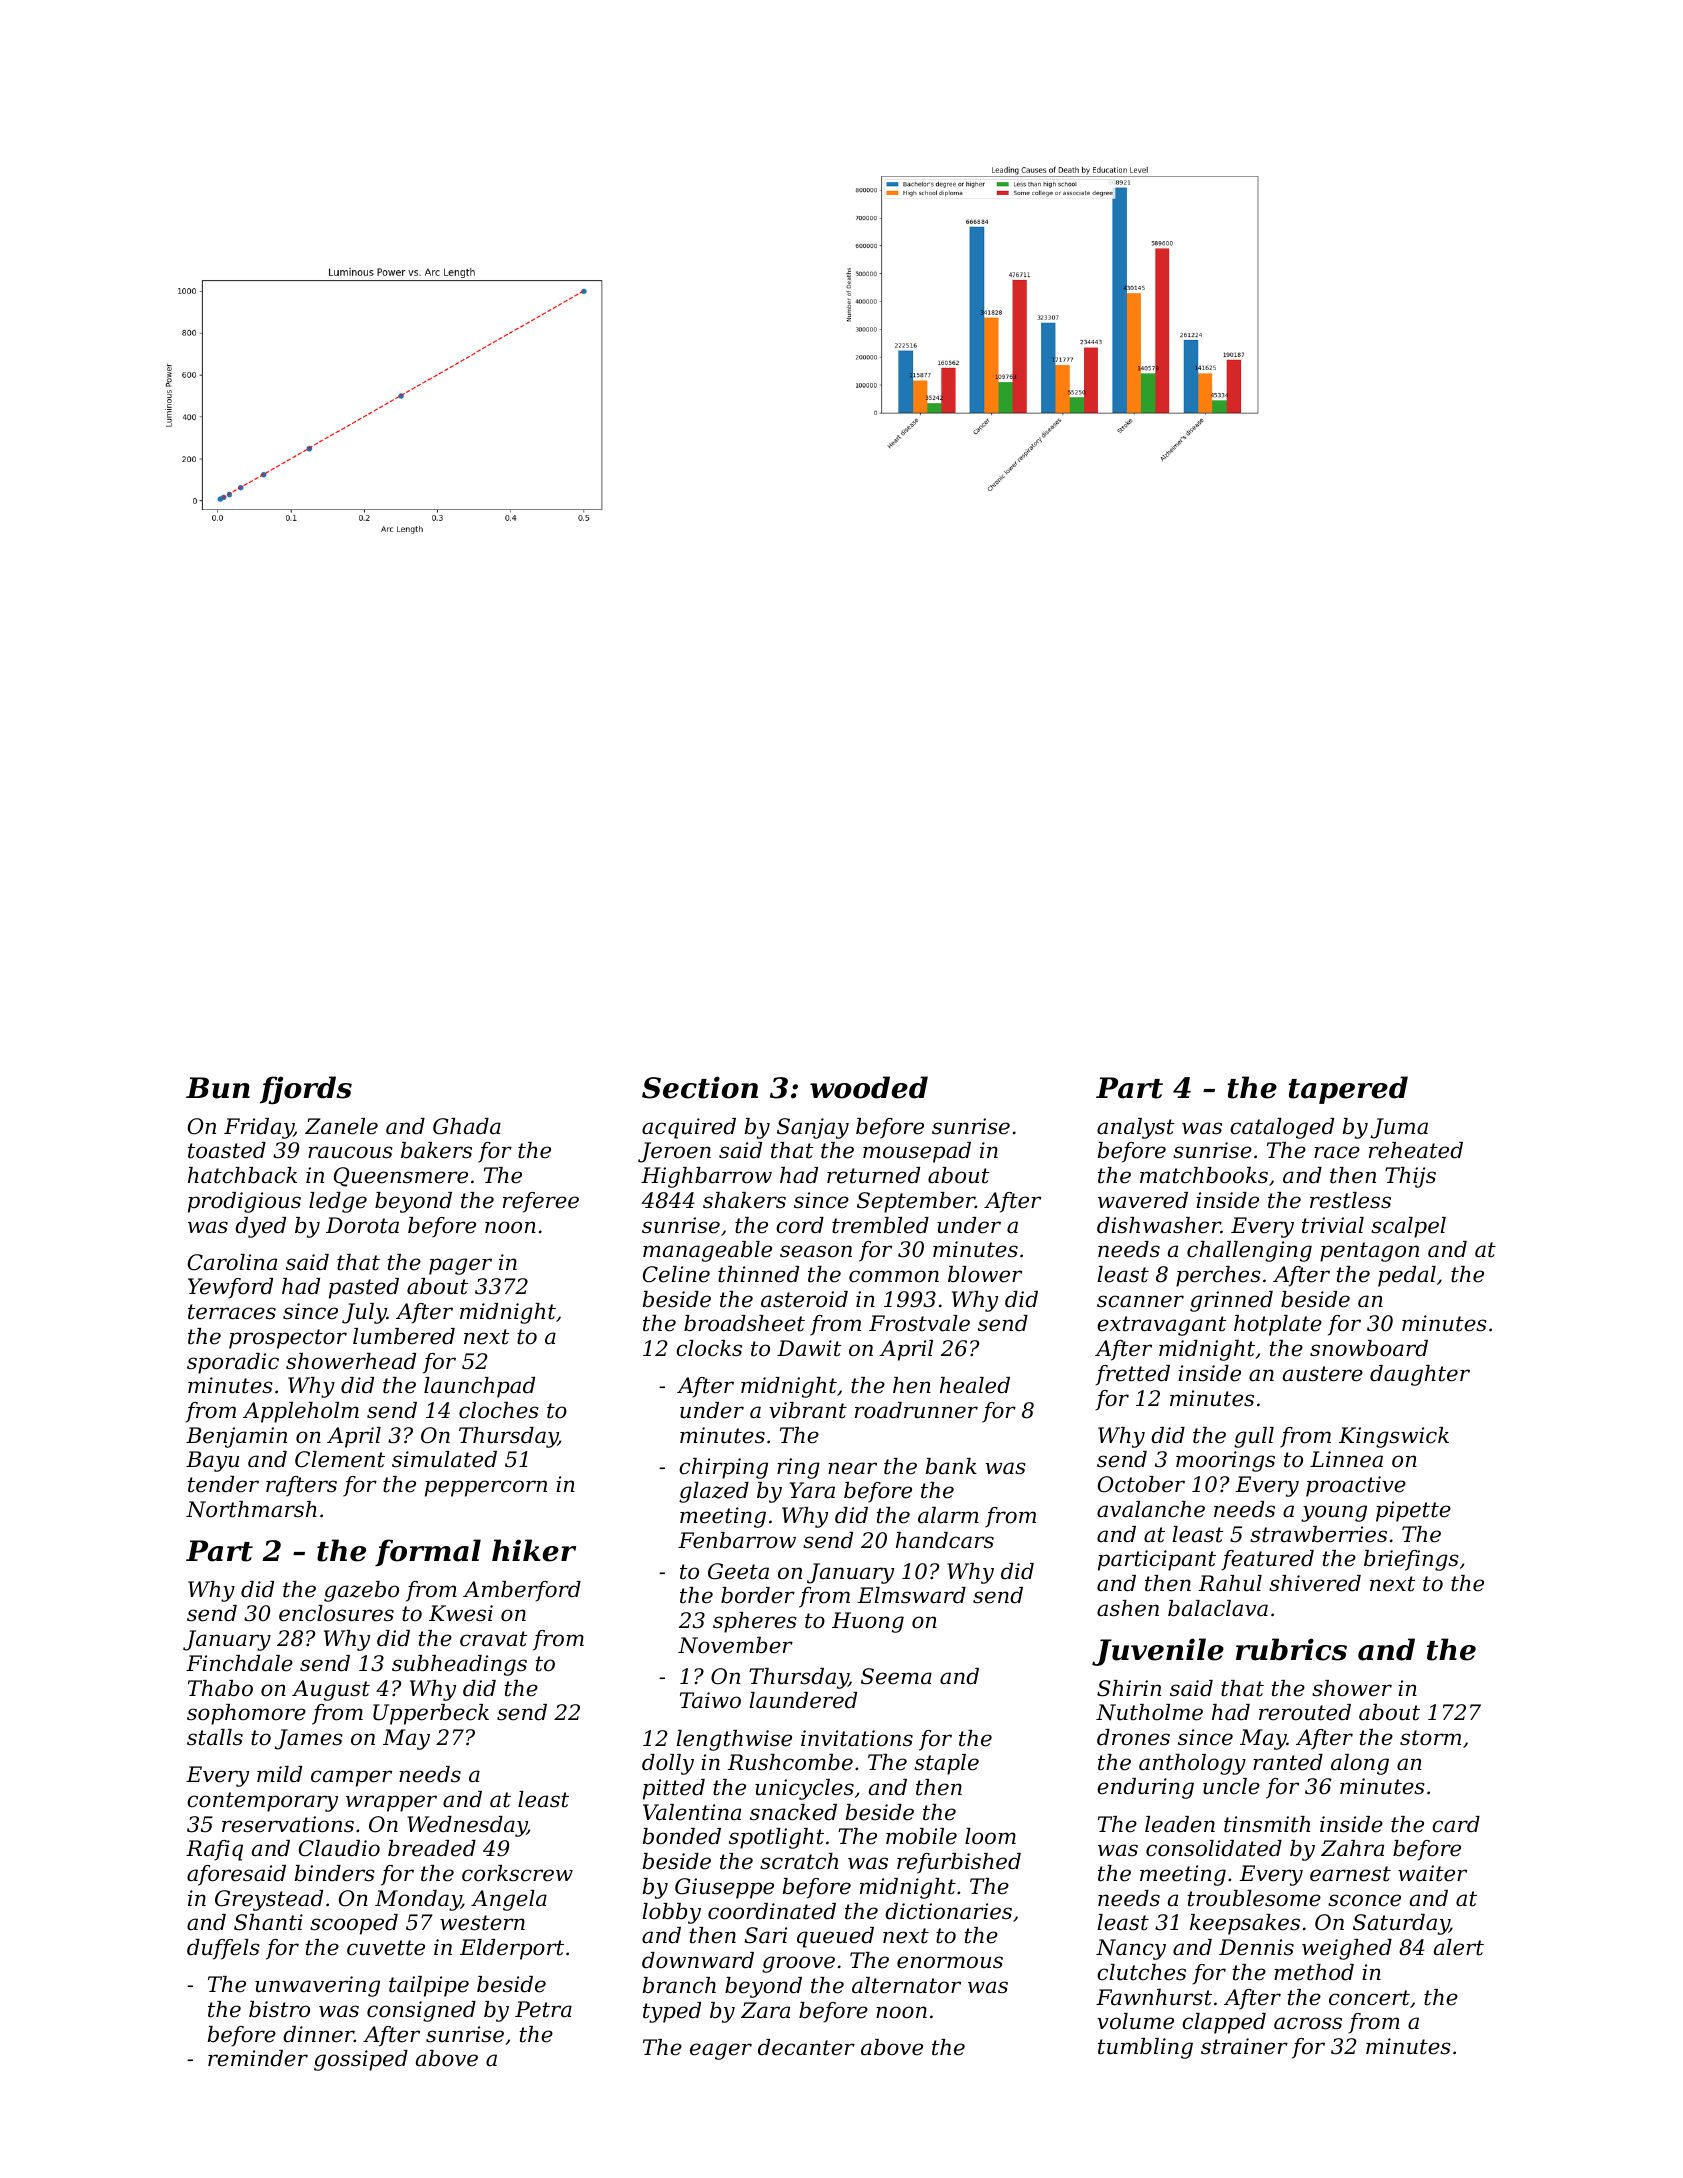  What do you see at coordinates (509, 1900) in the screenshot?
I see `Angela` at bounding box center [509, 1900].
